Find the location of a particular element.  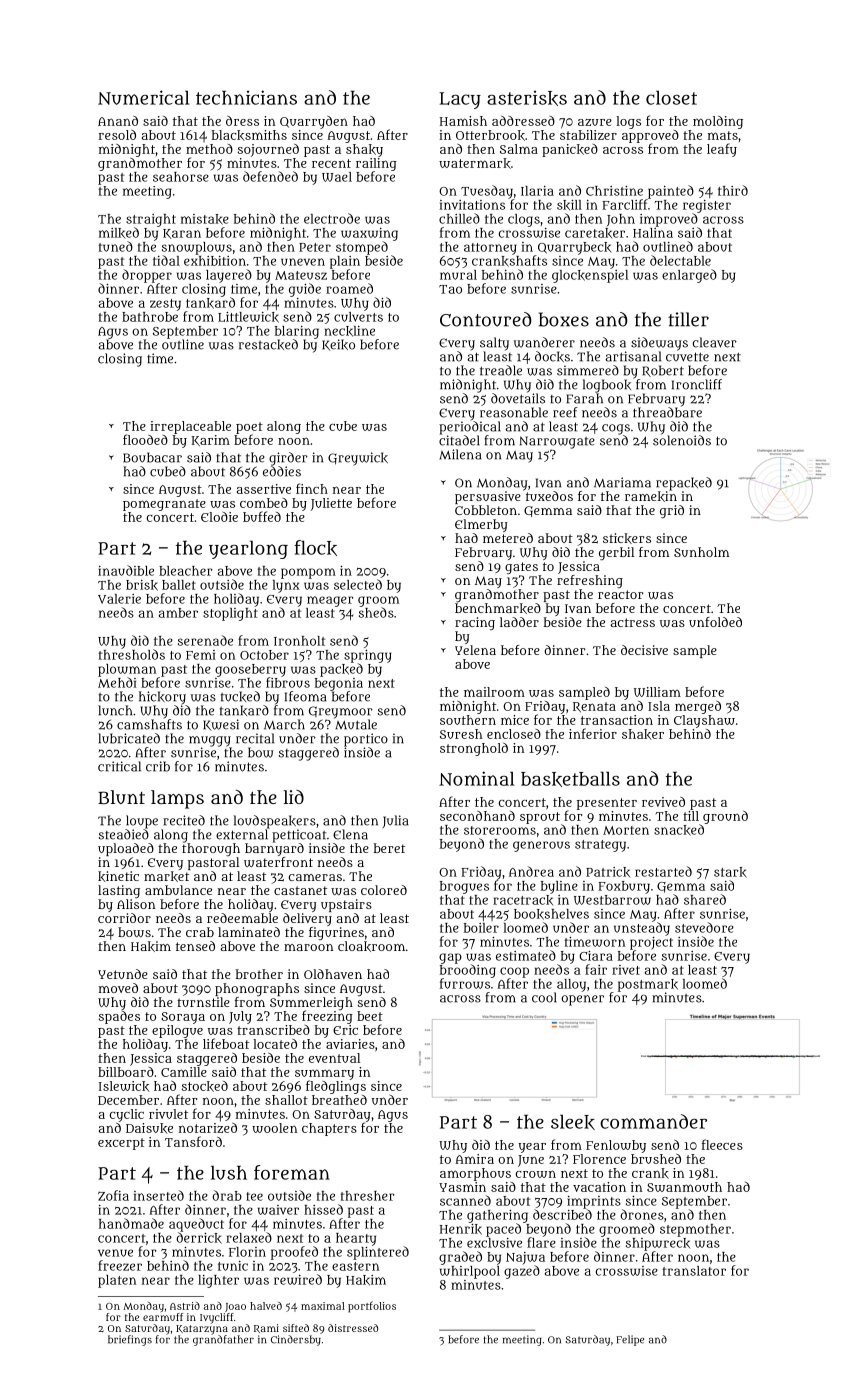

fleeces is located at coordinates (722, 1144).
